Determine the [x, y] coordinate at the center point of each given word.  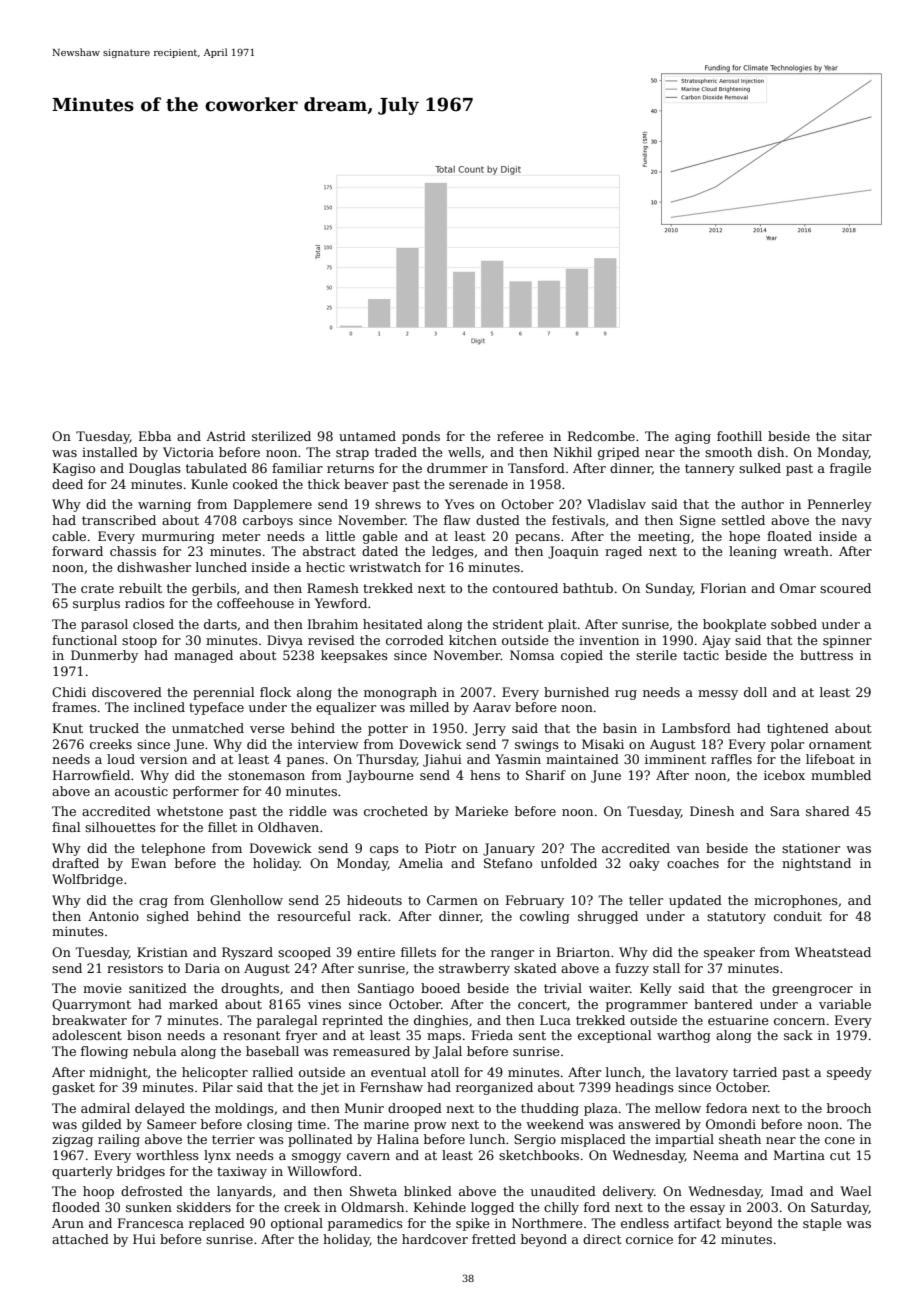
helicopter [215, 1073]
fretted [494, 1239]
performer [206, 792]
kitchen [473, 640]
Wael [856, 1191]
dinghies [441, 1021]
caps [384, 851]
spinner [847, 641]
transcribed [119, 520]
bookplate [734, 625]
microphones [796, 901]
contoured [525, 588]
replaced [217, 1224]
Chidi [69, 692]
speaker [729, 953]
